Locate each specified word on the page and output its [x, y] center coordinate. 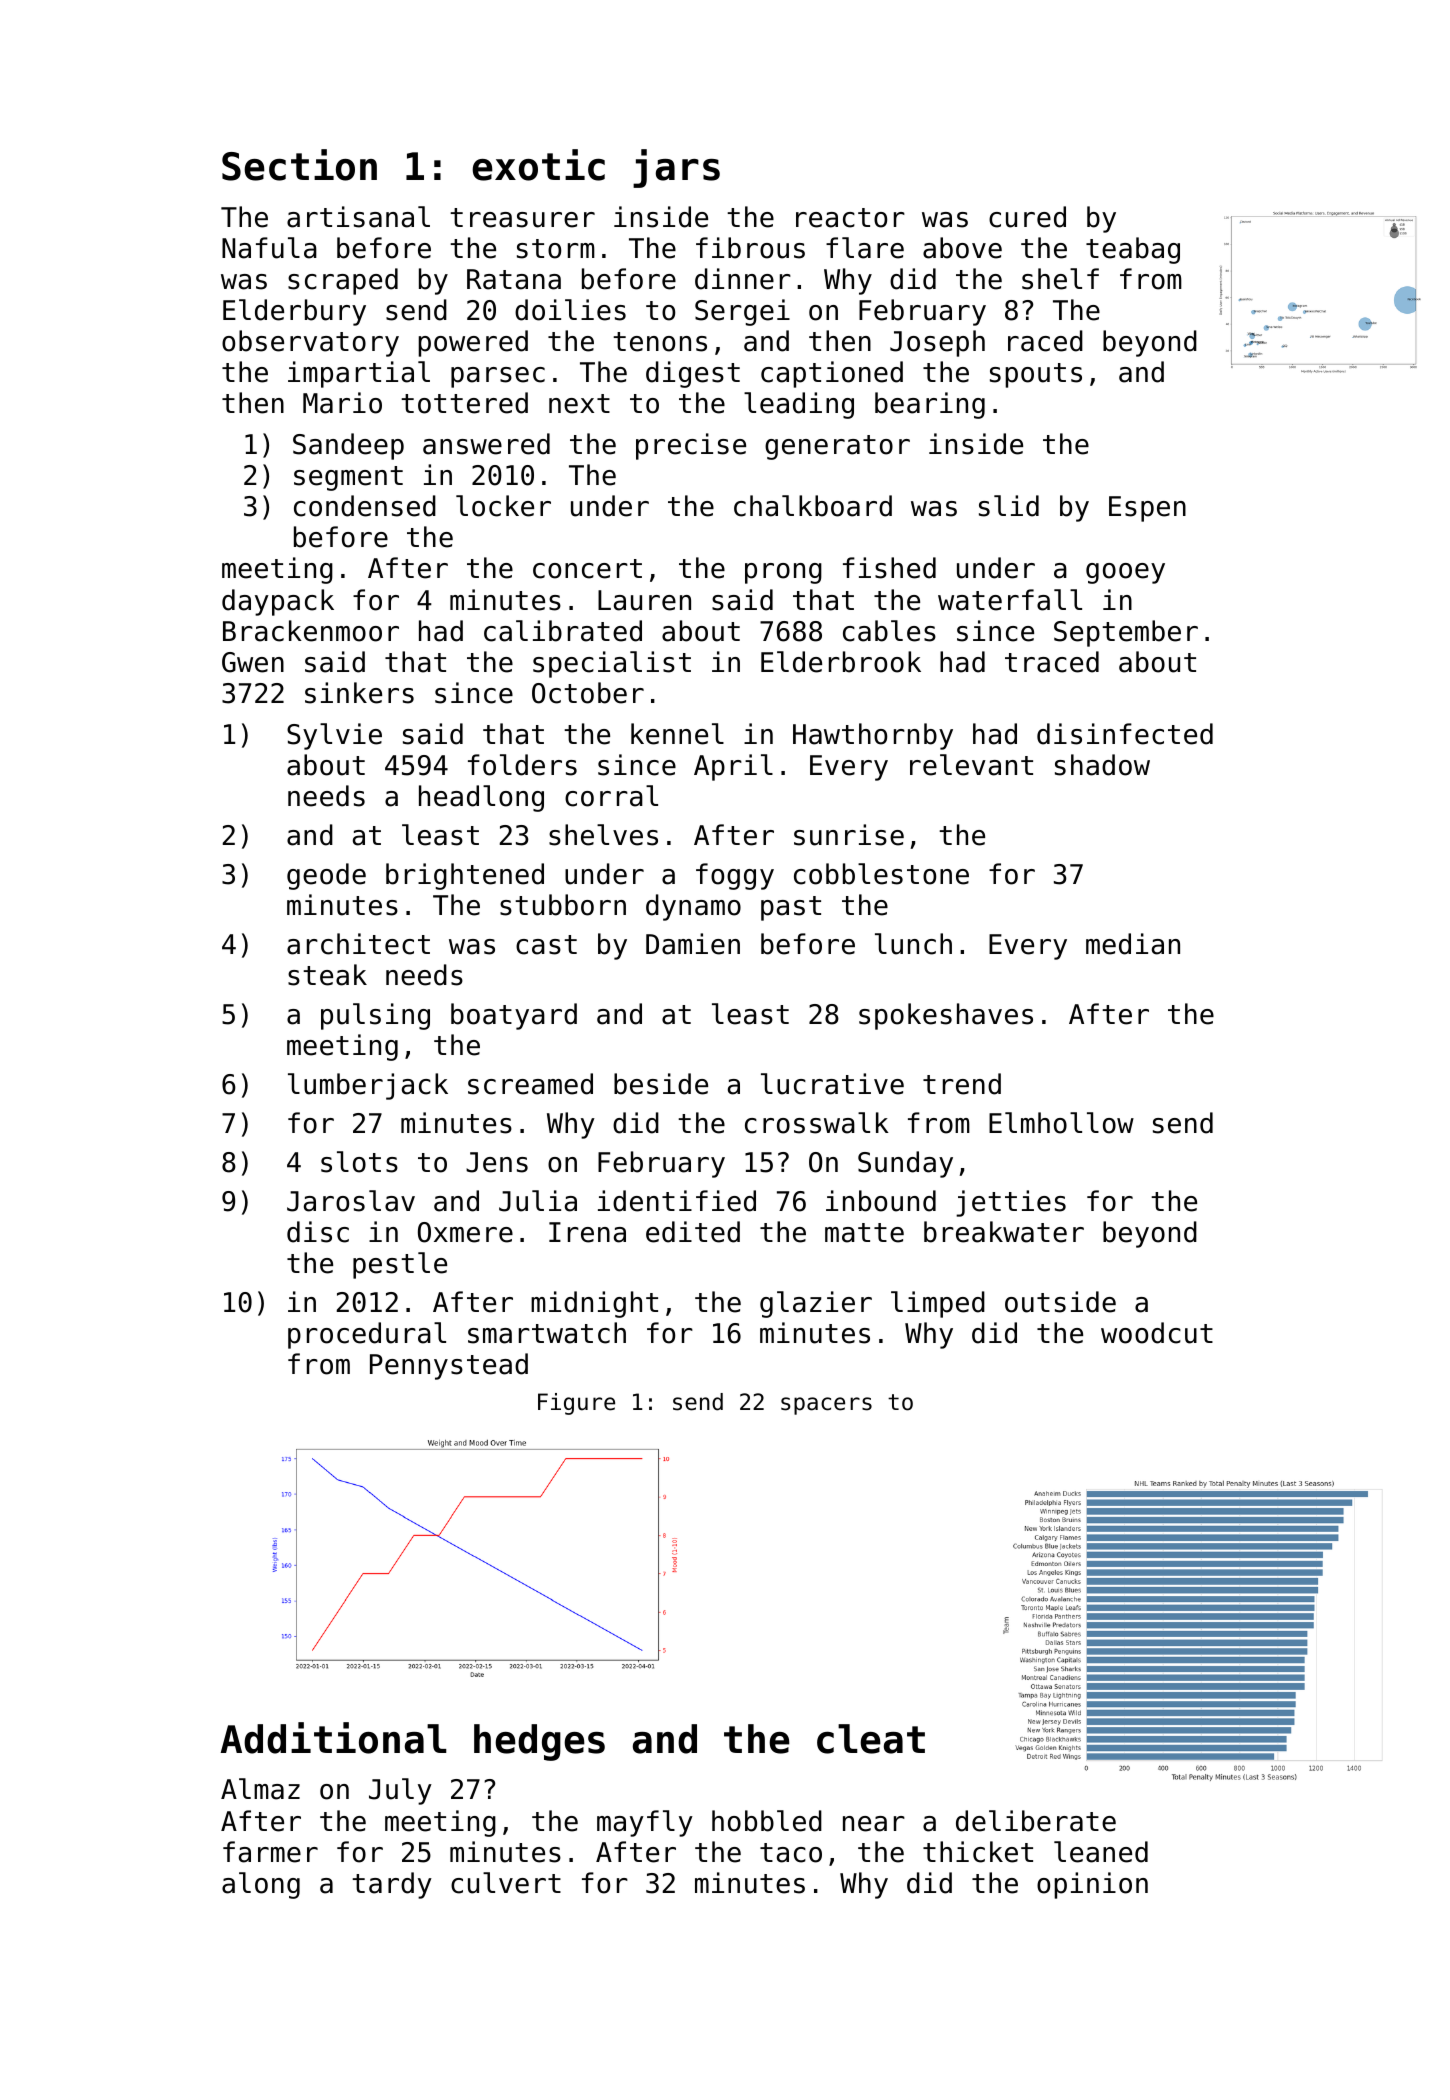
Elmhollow [1061, 1123]
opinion [1092, 1885]
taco [791, 1853]
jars [676, 168]
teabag [1133, 250]
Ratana [514, 279]
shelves [603, 835]
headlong [481, 798]
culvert [506, 1883]
